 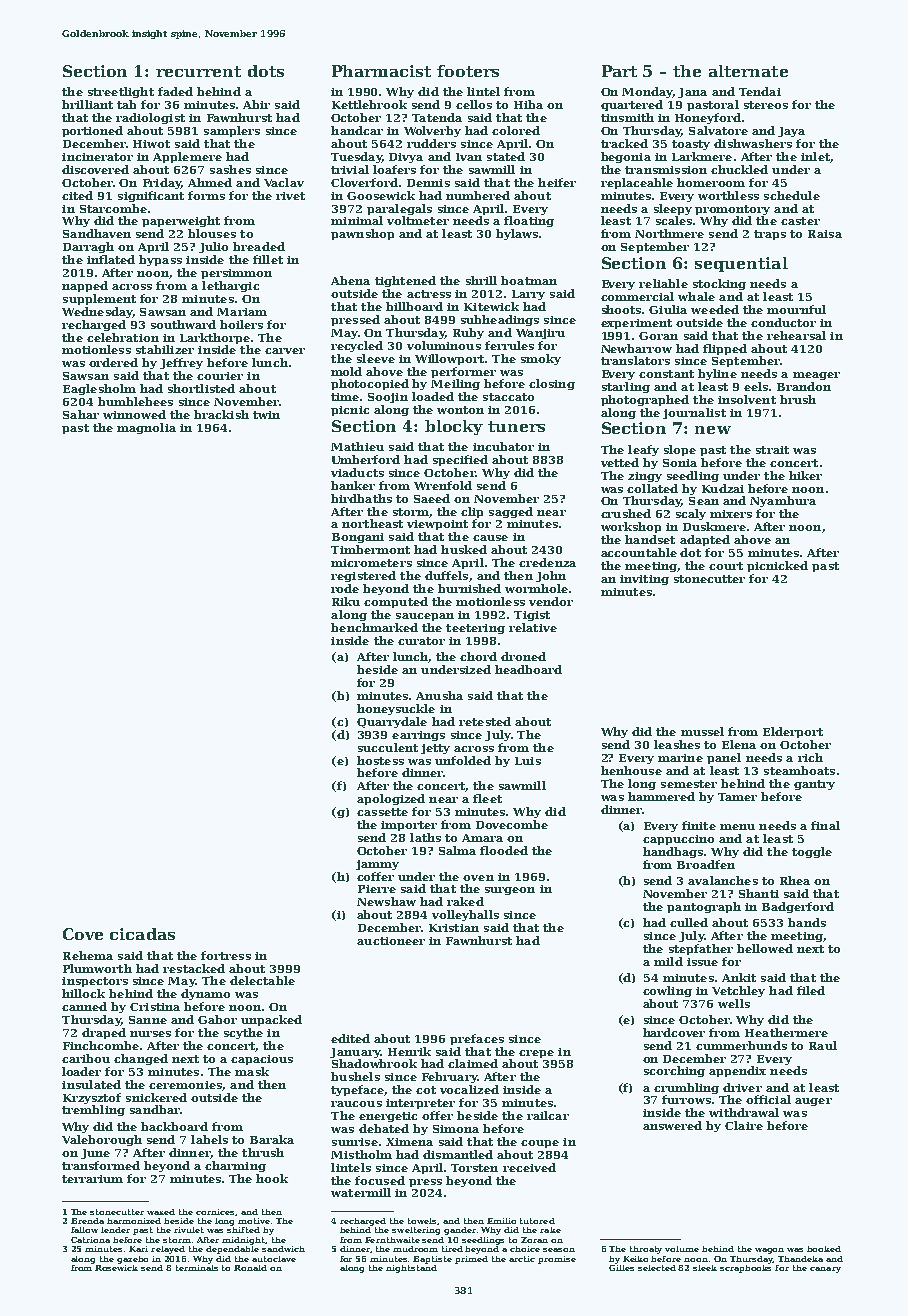 What do you see at coordinates (357, 446) in the screenshot?
I see `Mathieu` at bounding box center [357, 446].
